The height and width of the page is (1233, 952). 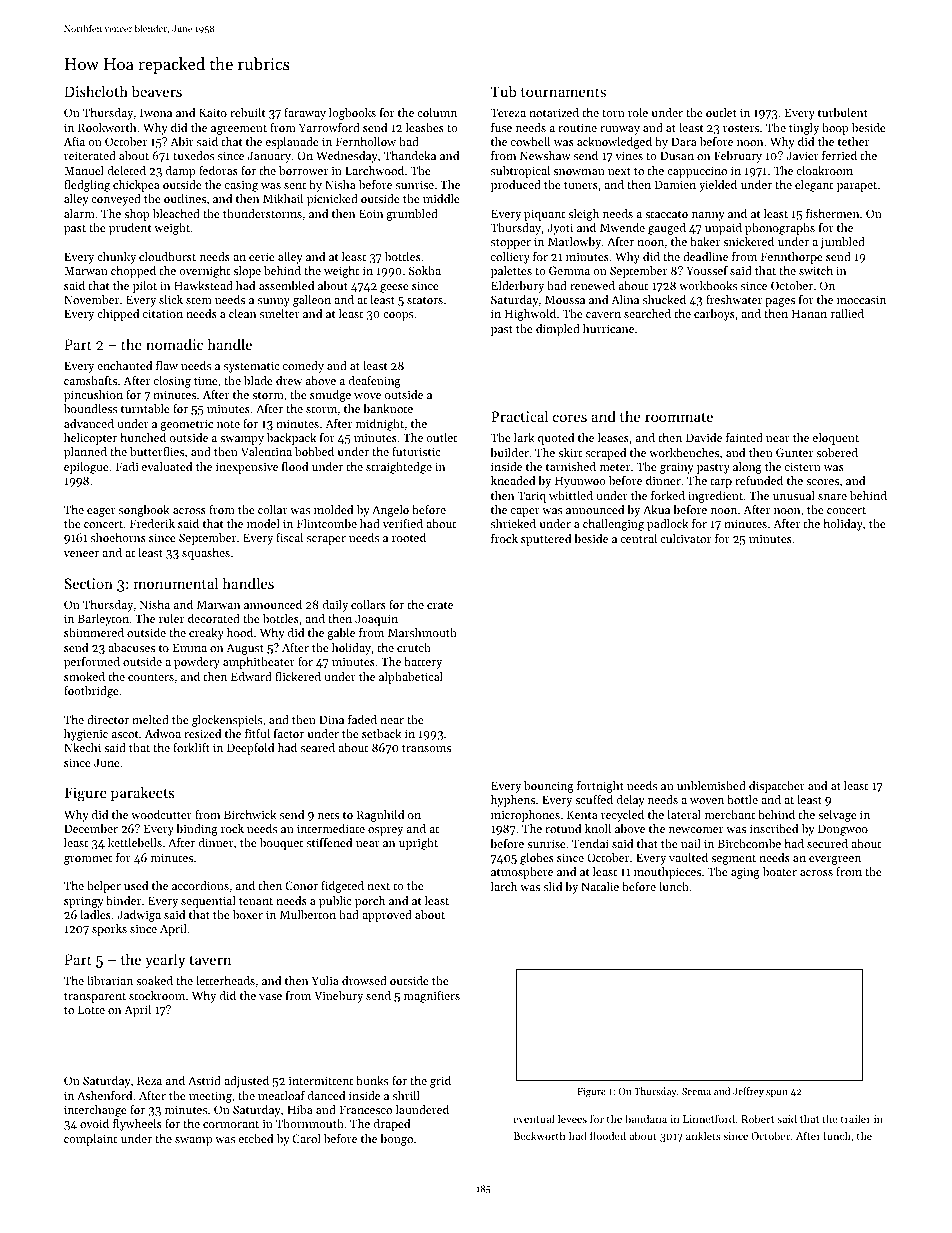 What do you see at coordinates (84, 676) in the page?
I see `smoked` at bounding box center [84, 676].
